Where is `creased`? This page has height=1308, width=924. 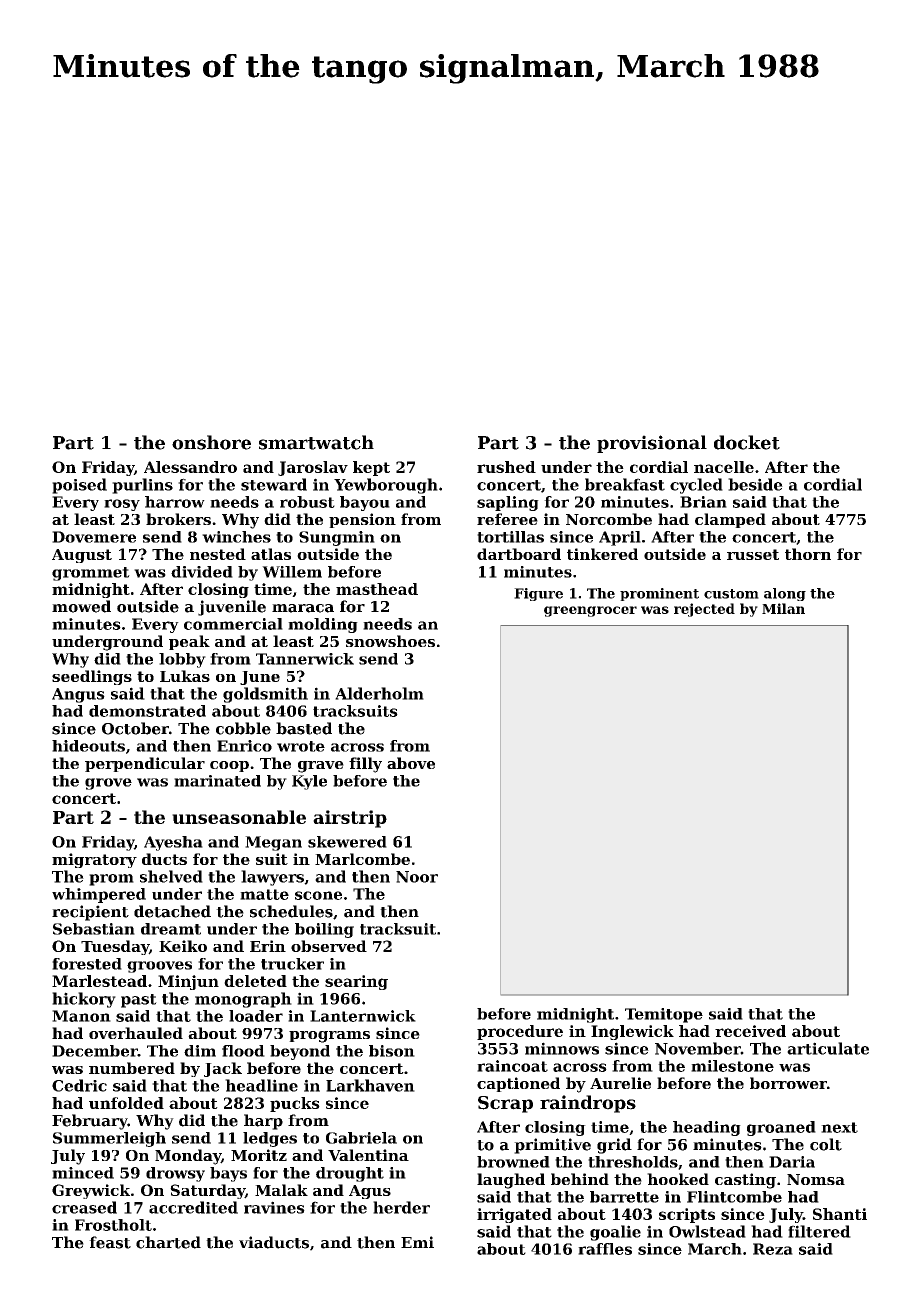 creased is located at coordinates (84, 1207).
